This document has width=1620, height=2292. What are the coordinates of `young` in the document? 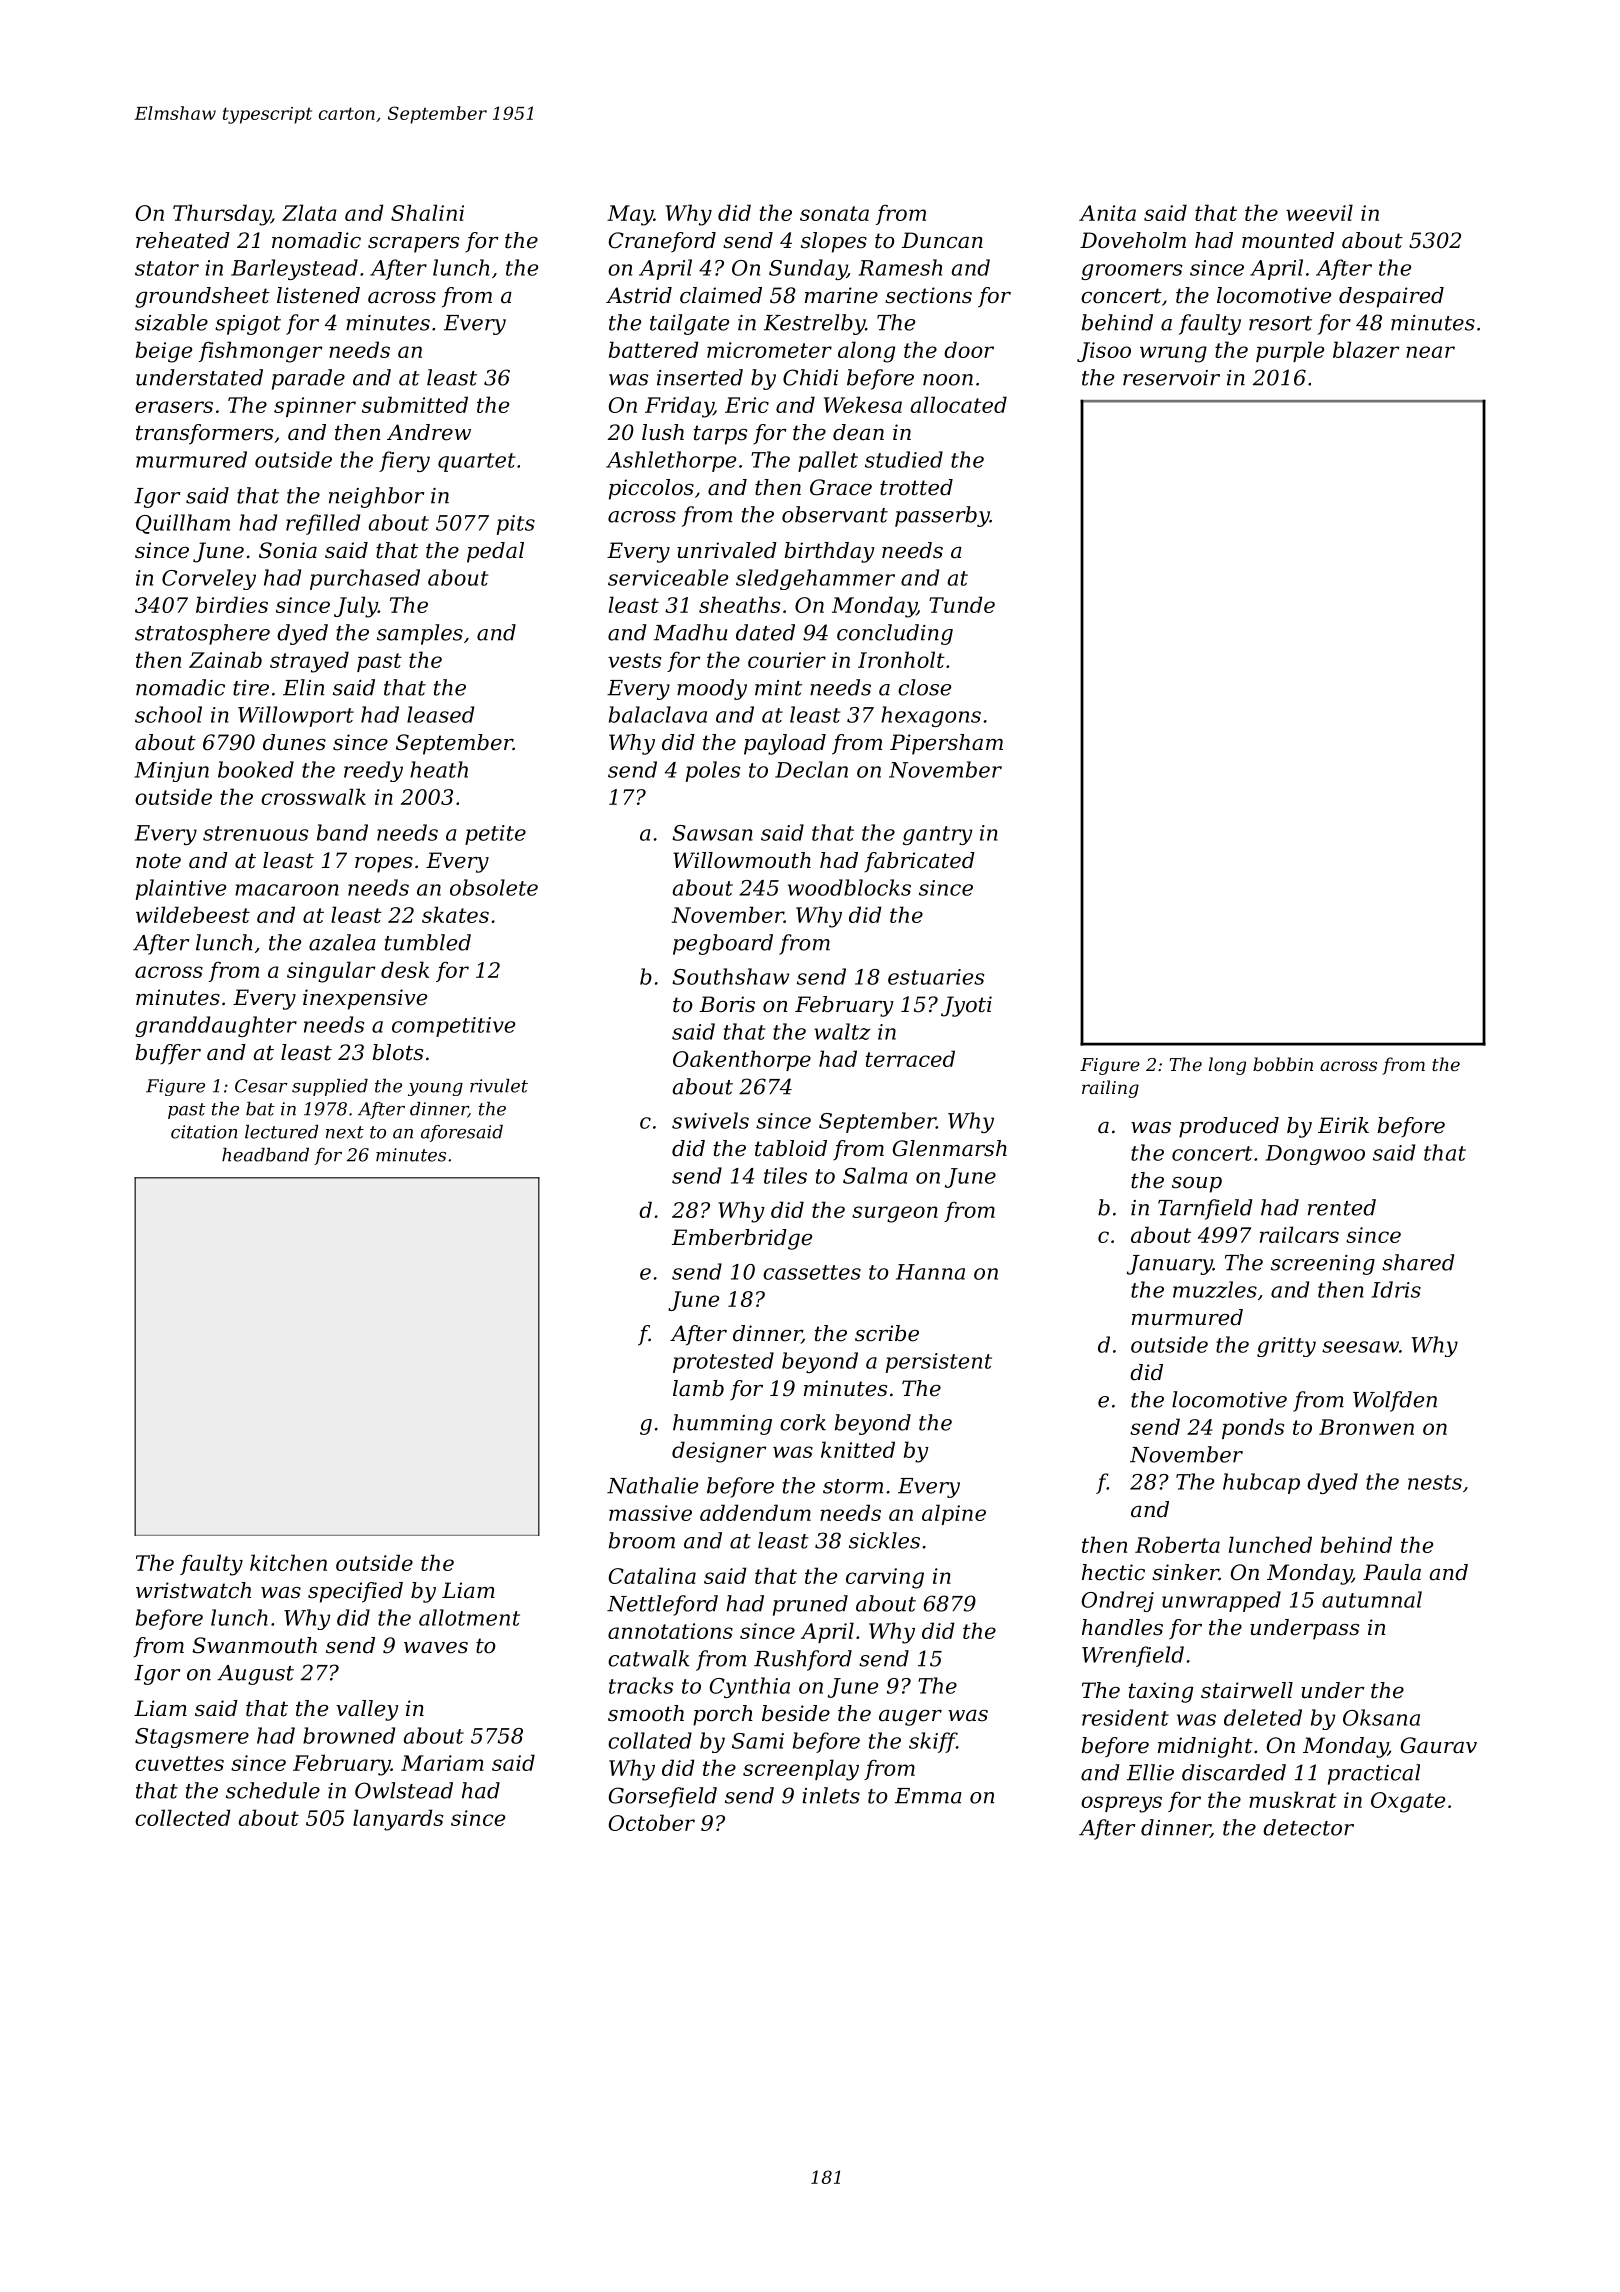 It's located at (435, 1089).
